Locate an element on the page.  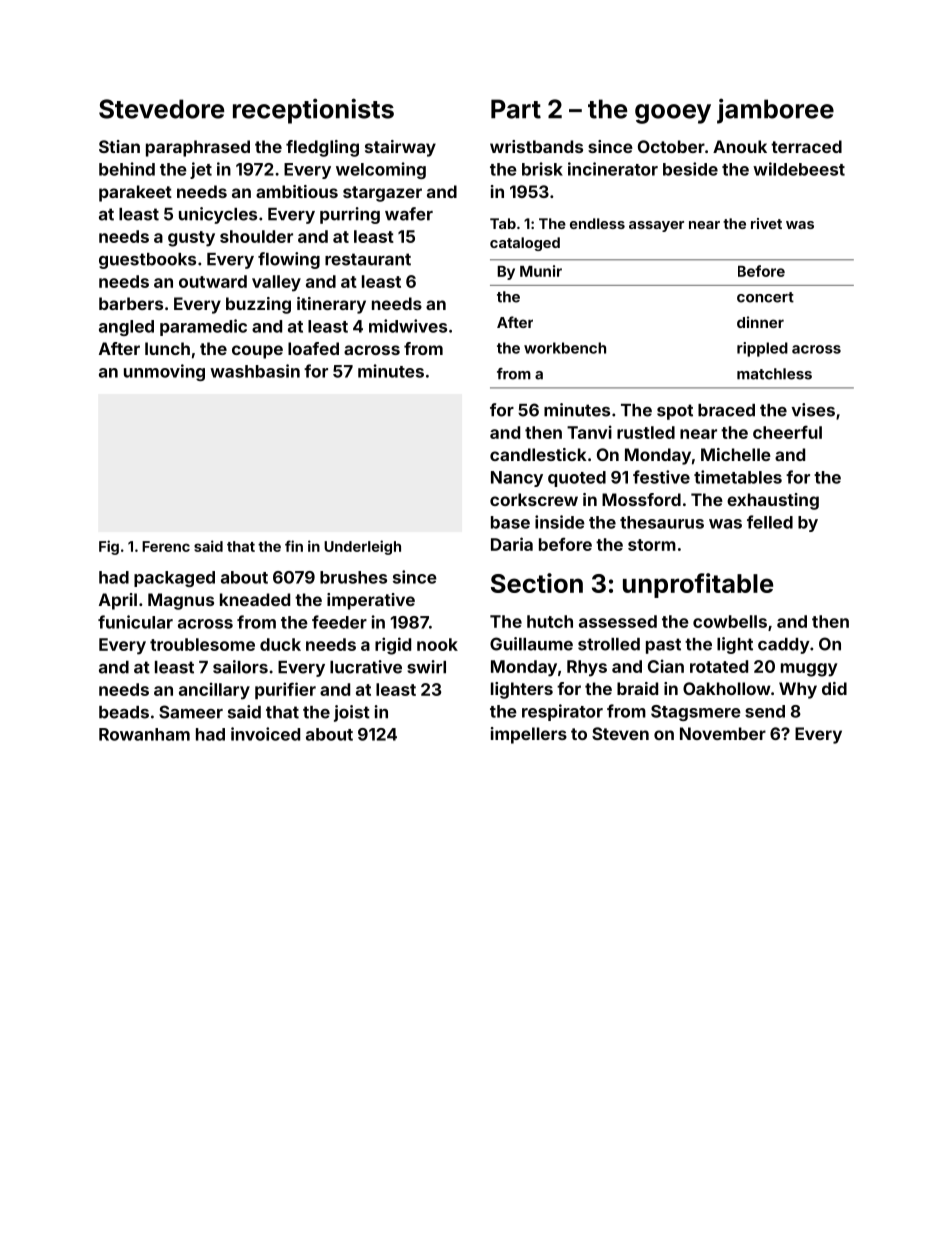
Part is located at coordinates (516, 109).
